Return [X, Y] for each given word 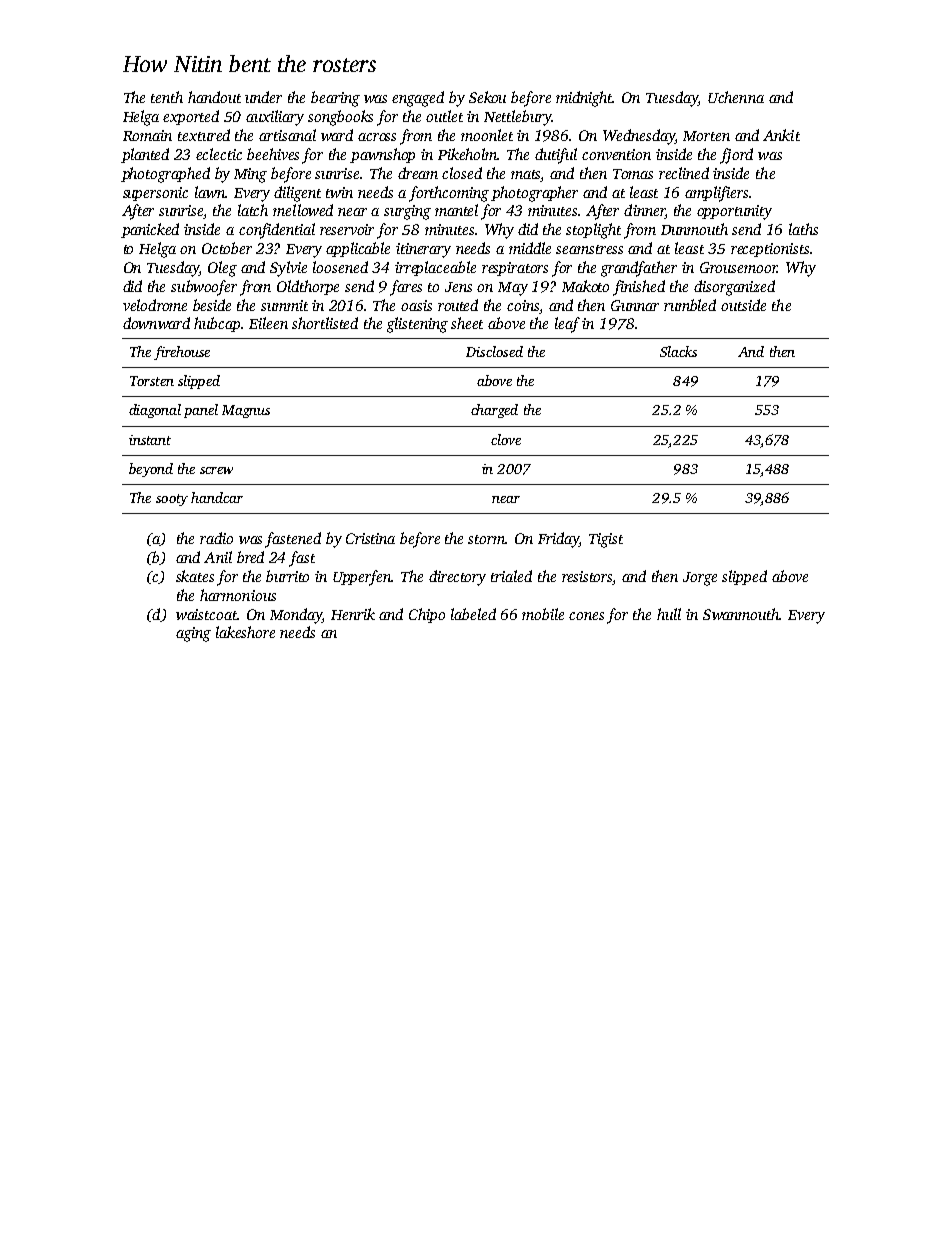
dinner [644, 211]
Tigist [606, 540]
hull [669, 614]
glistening [417, 325]
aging [193, 634]
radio [216, 538]
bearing [335, 99]
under [263, 97]
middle [530, 248]
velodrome [155, 305]
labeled [473, 614]
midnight [584, 99]
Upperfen [362, 578]
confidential [277, 231]
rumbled [690, 305]
